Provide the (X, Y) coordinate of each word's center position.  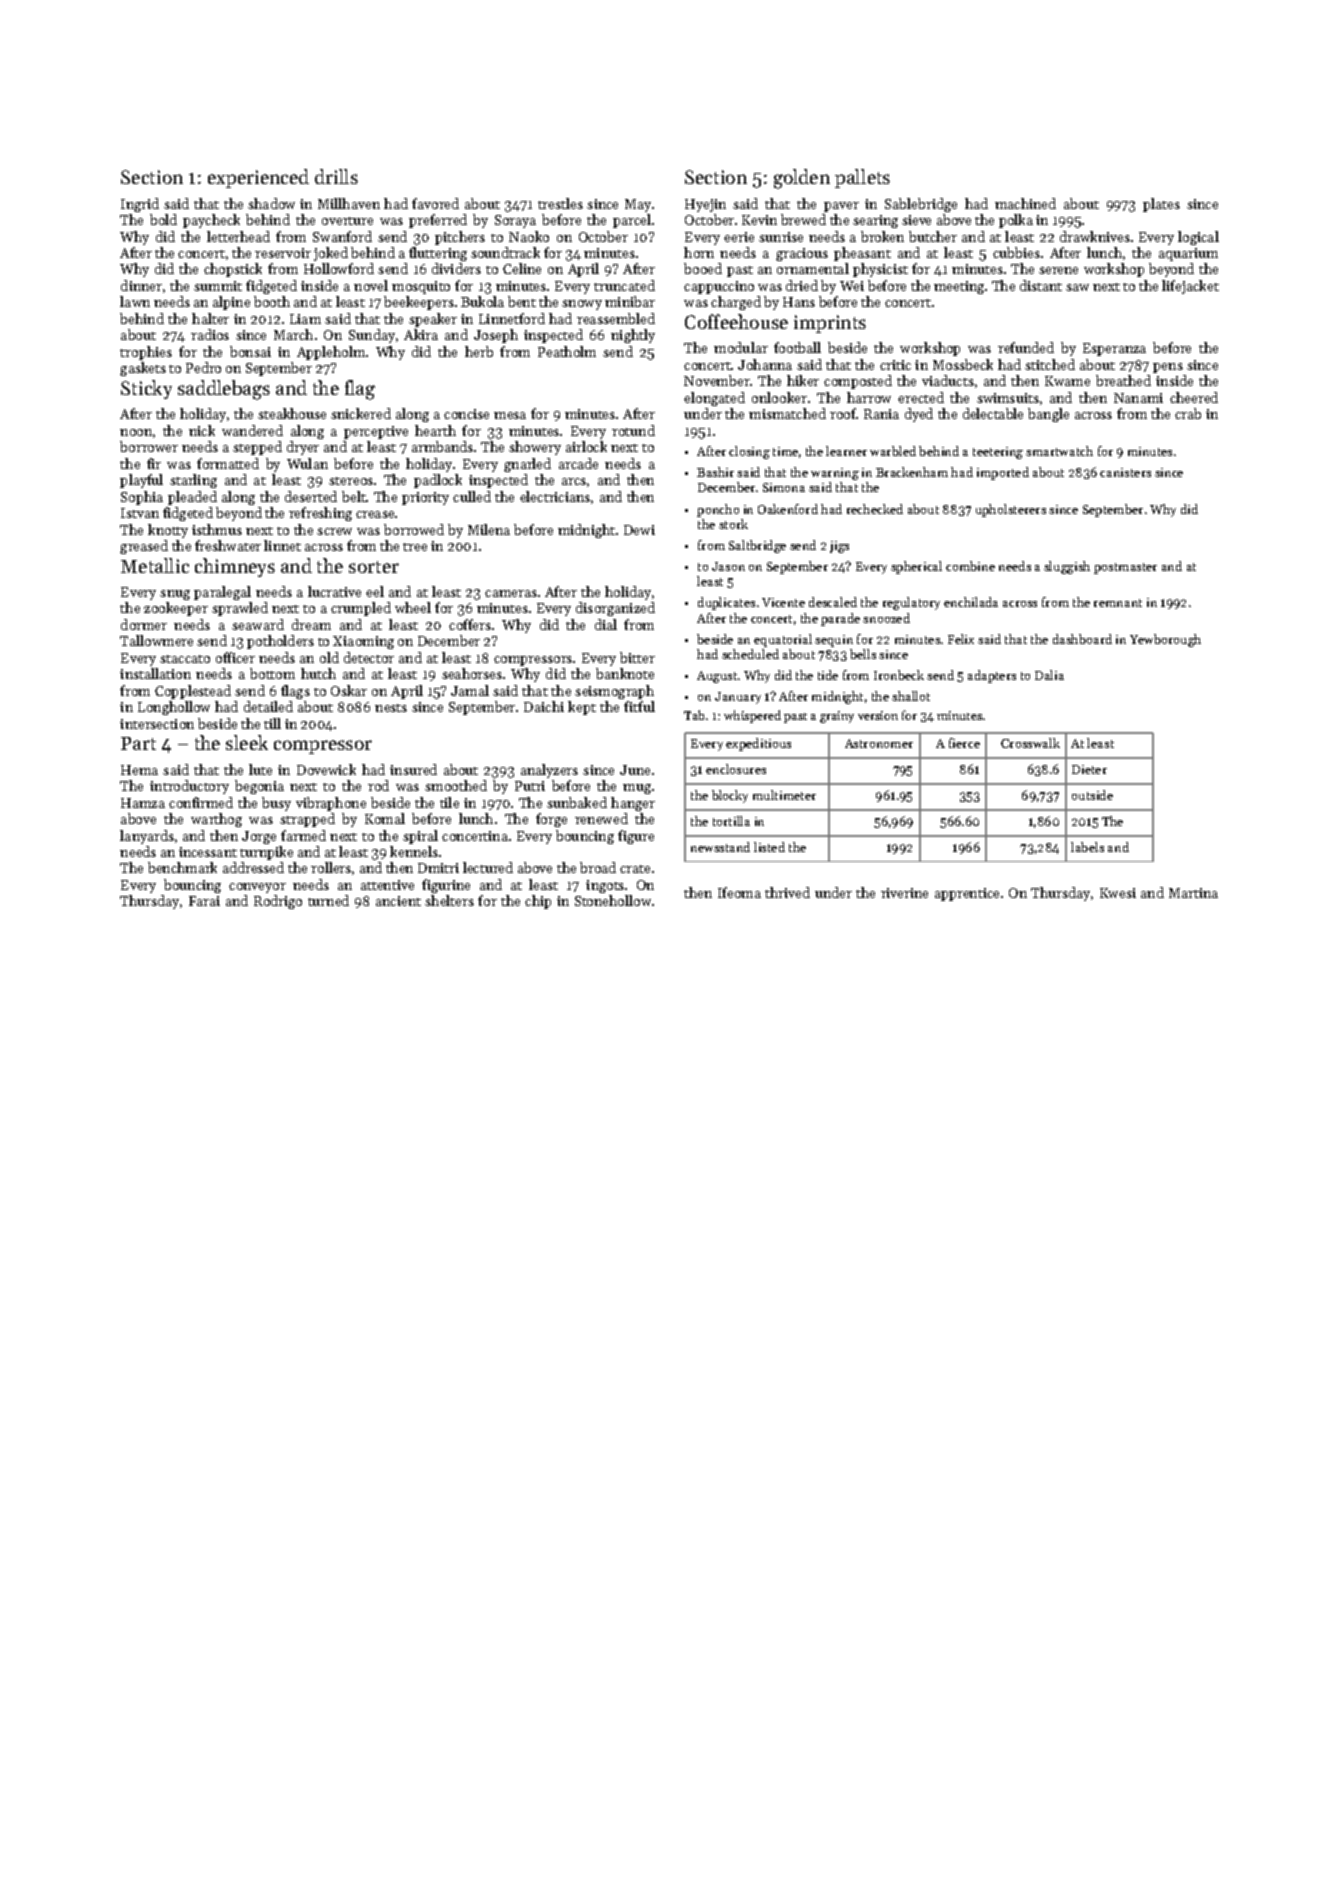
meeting (959, 287)
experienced (258, 178)
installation (155, 673)
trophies (146, 353)
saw (1077, 287)
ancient (398, 901)
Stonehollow (613, 900)
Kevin (759, 220)
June (635, 770)
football (797, 347)
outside (1092, 795)
